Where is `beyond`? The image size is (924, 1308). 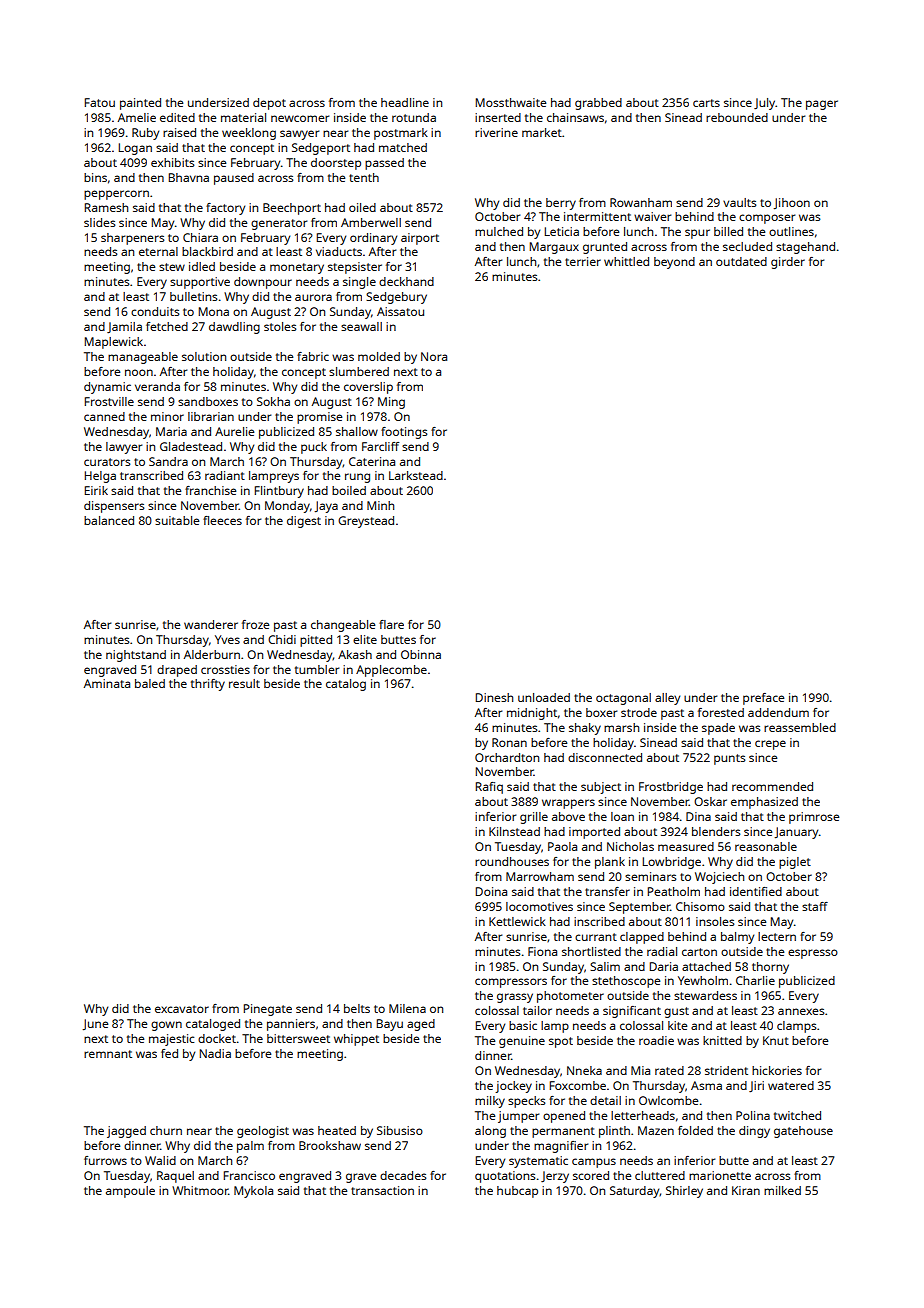
beyond is located at coordinates (674, 263).
